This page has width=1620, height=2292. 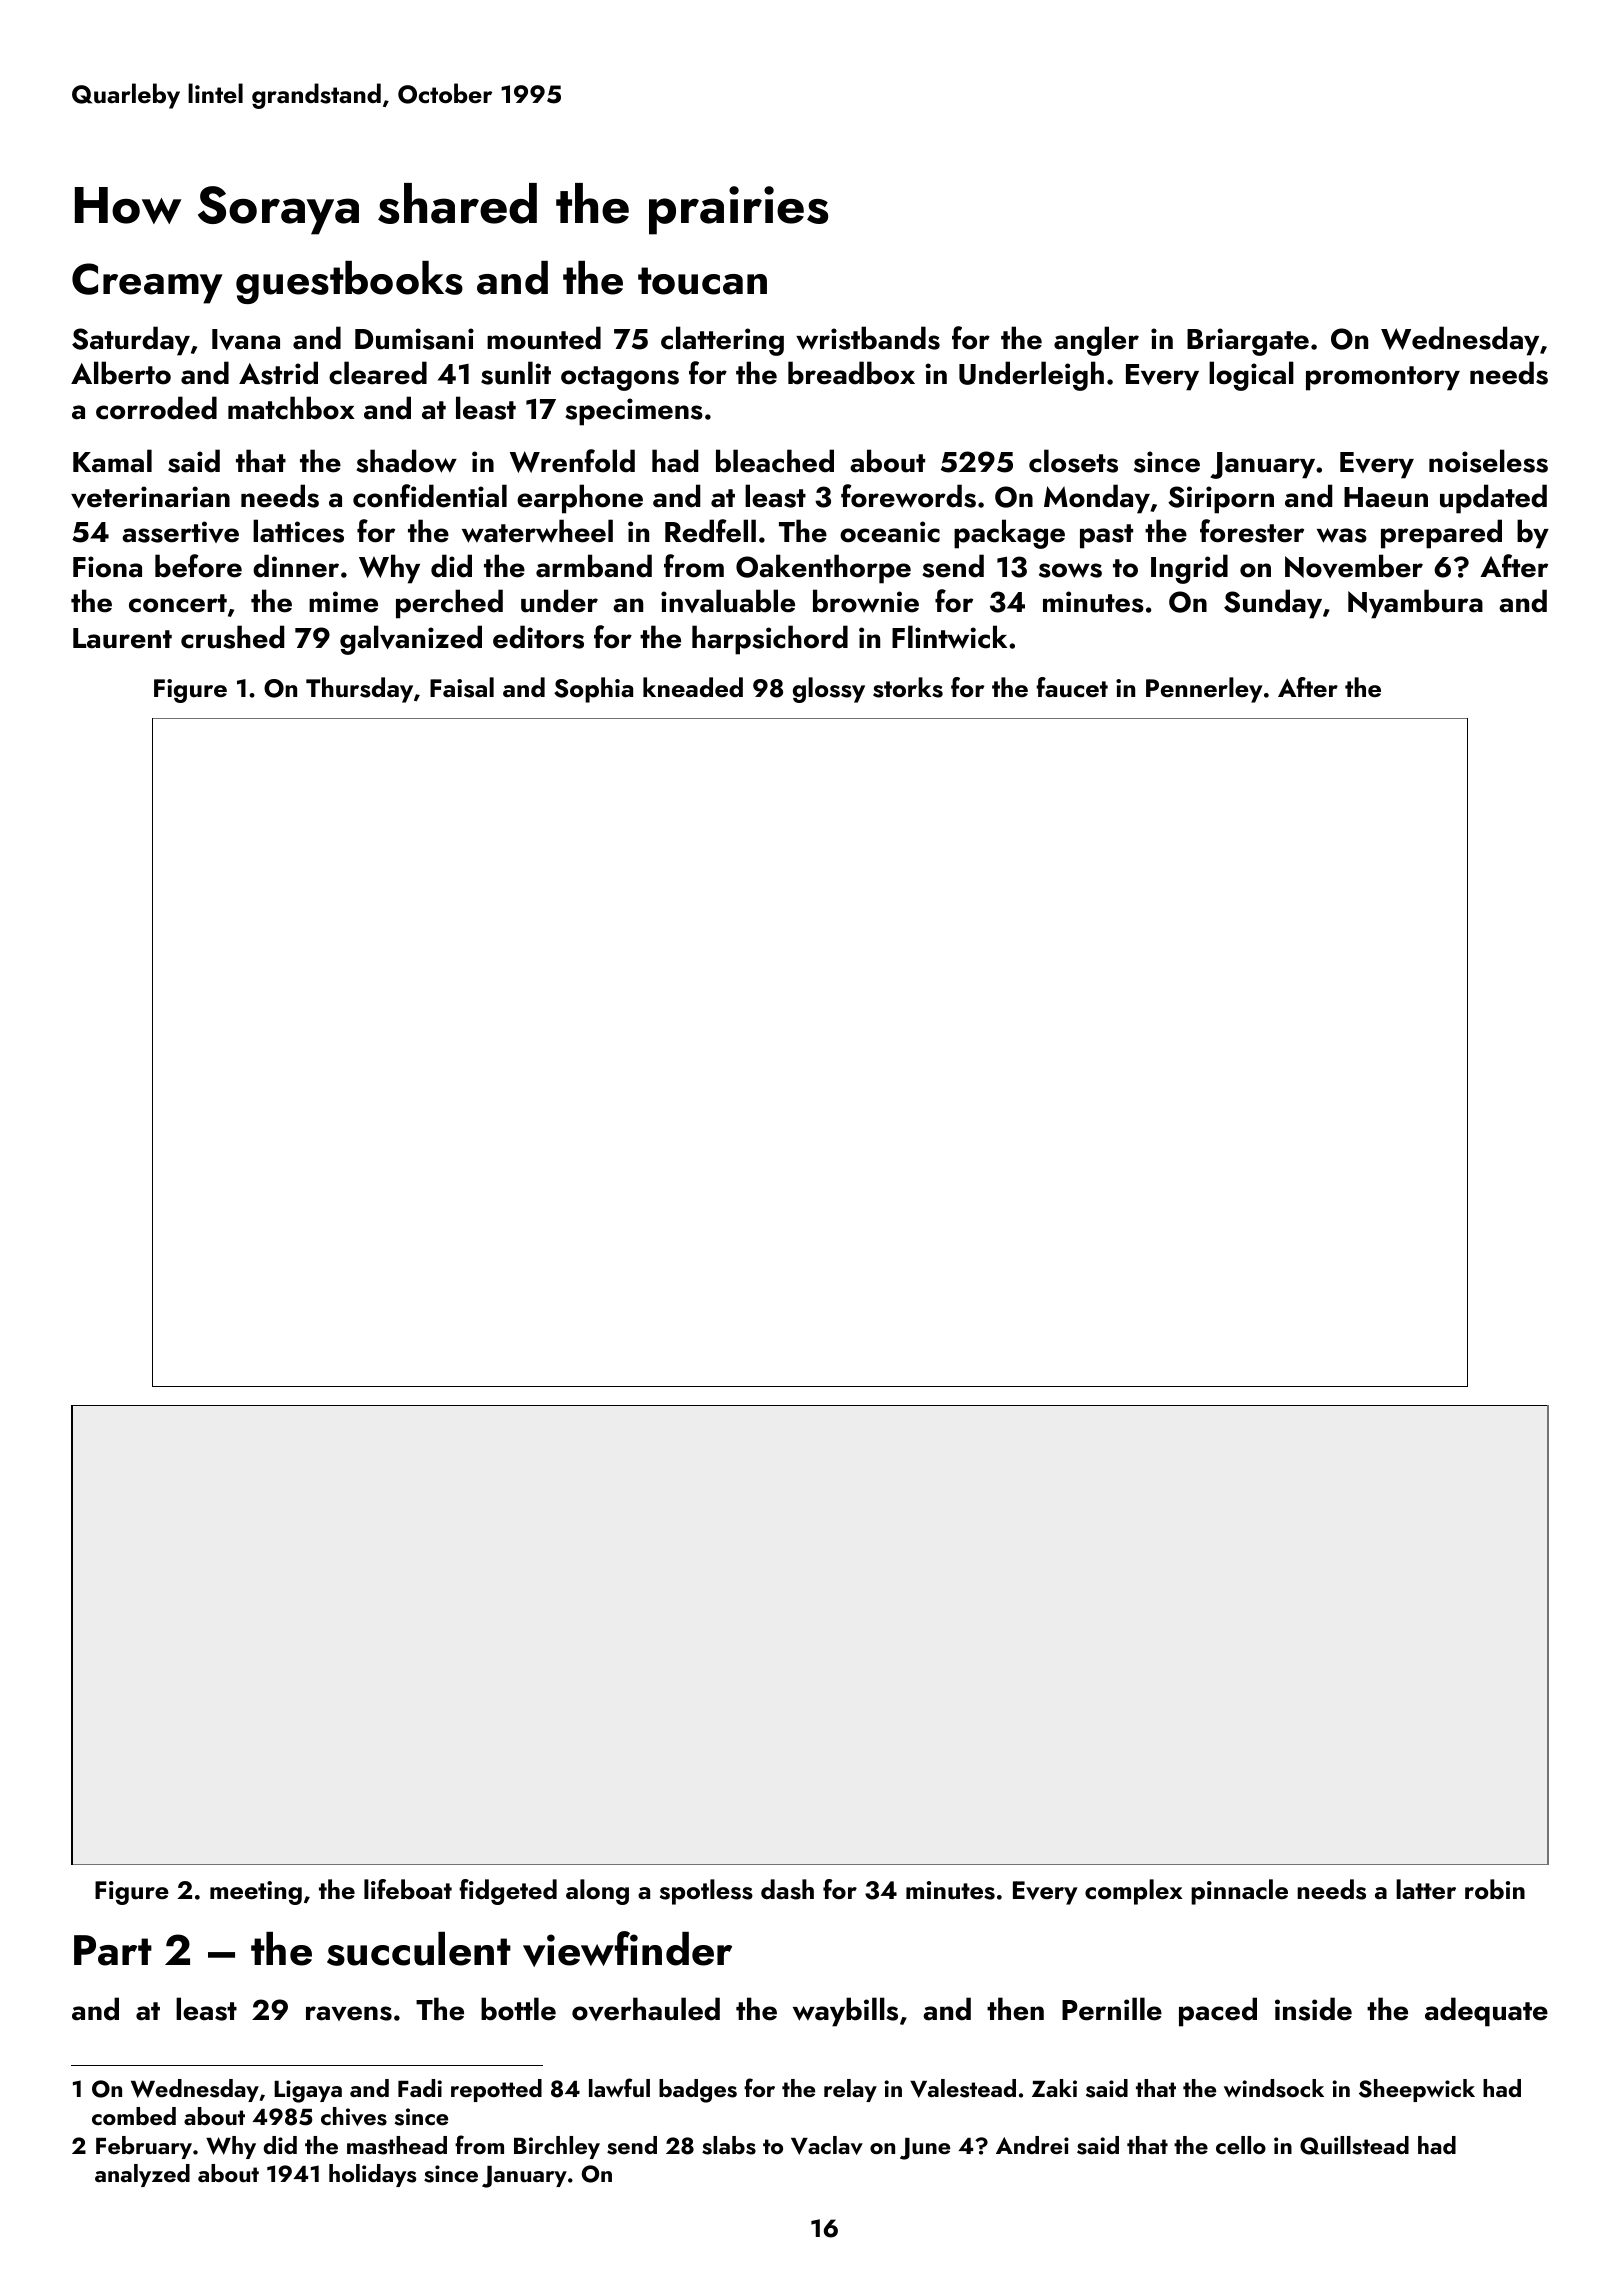 What do you see at coordinates (787, 1889) in the page?
I see `dash` at bounding box center [787, 1889].
